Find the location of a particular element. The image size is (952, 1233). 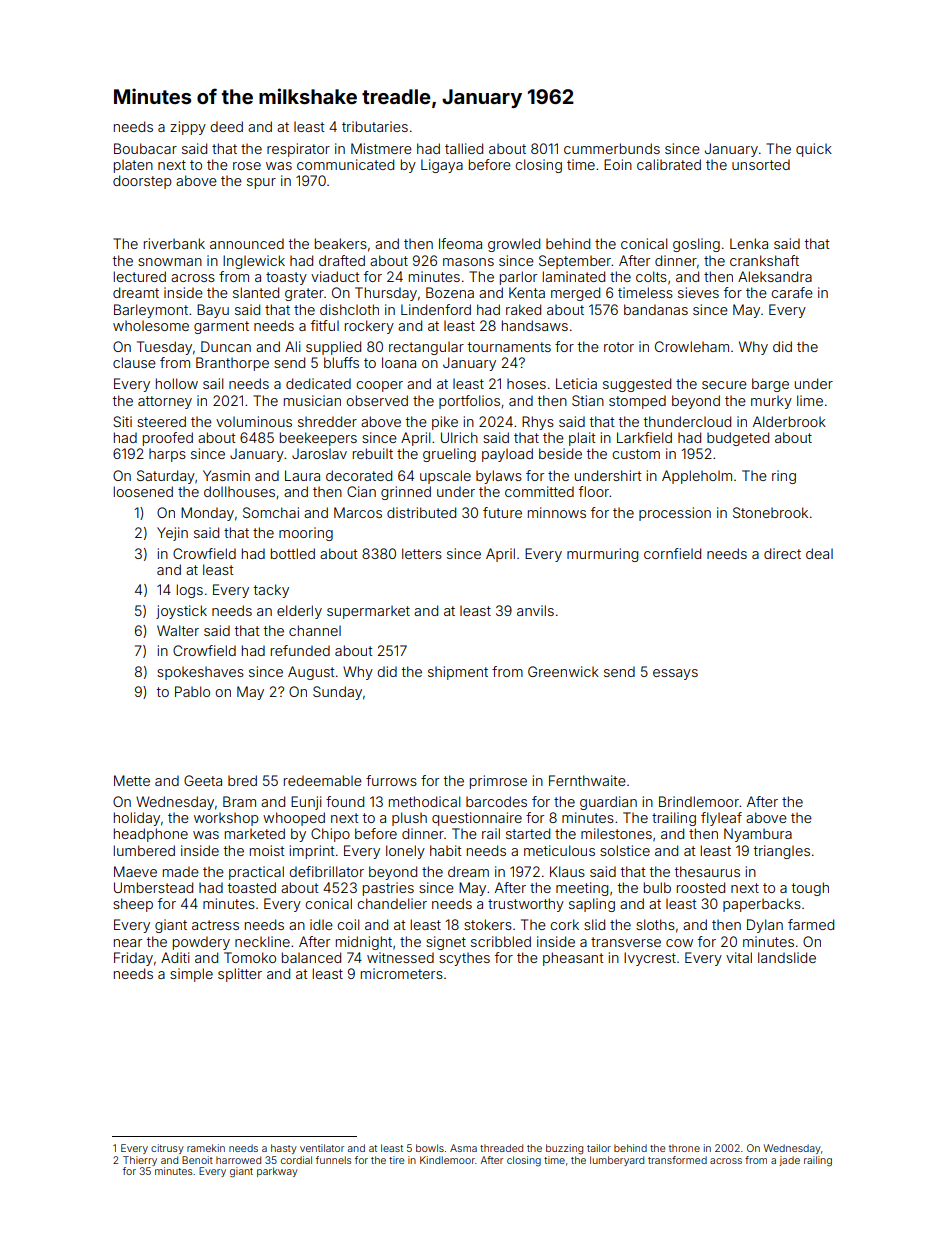

fitful is located at coordinates (325, 325).
